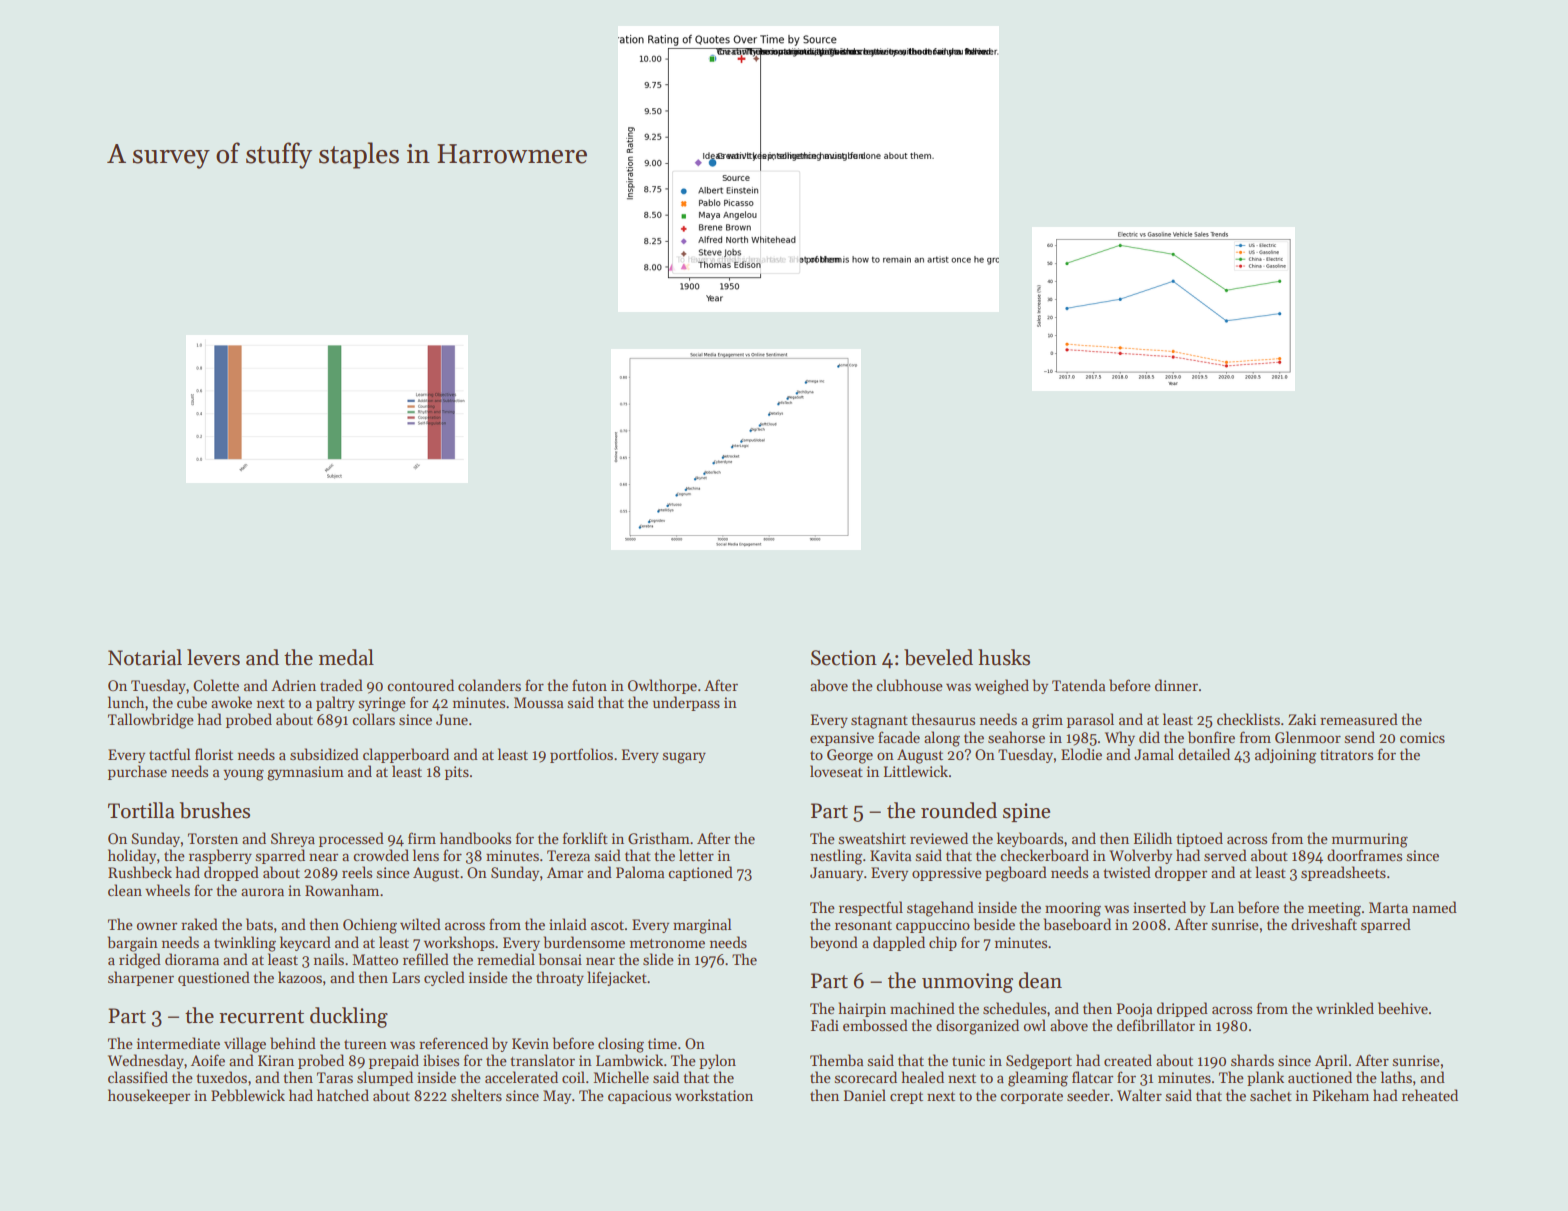 Image resolution: width=1568 pixels, height=1211 pixels. I want to click on husks, so click(1004, 657).
